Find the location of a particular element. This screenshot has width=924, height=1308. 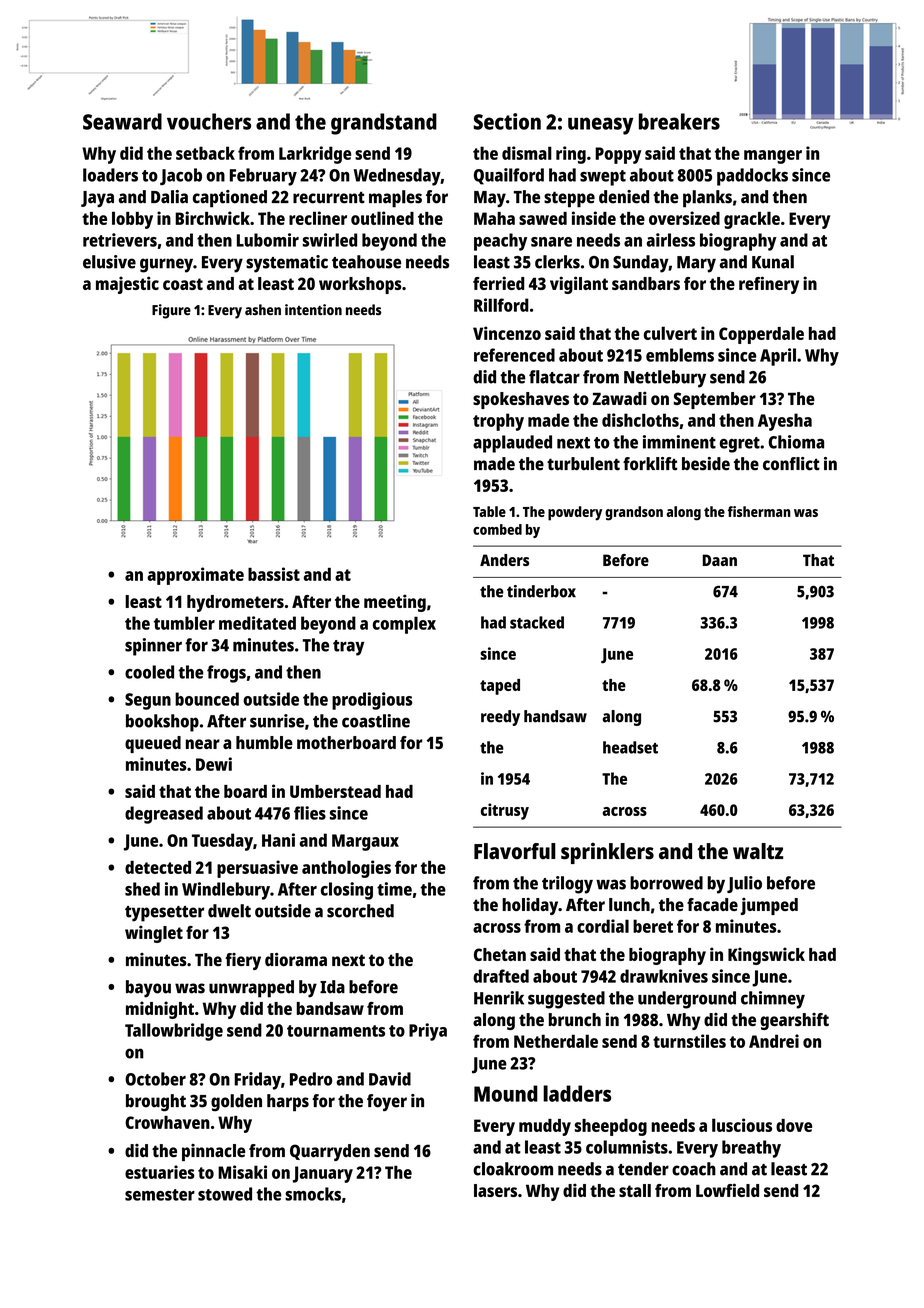

intention is located at coordinates (313, 309).
